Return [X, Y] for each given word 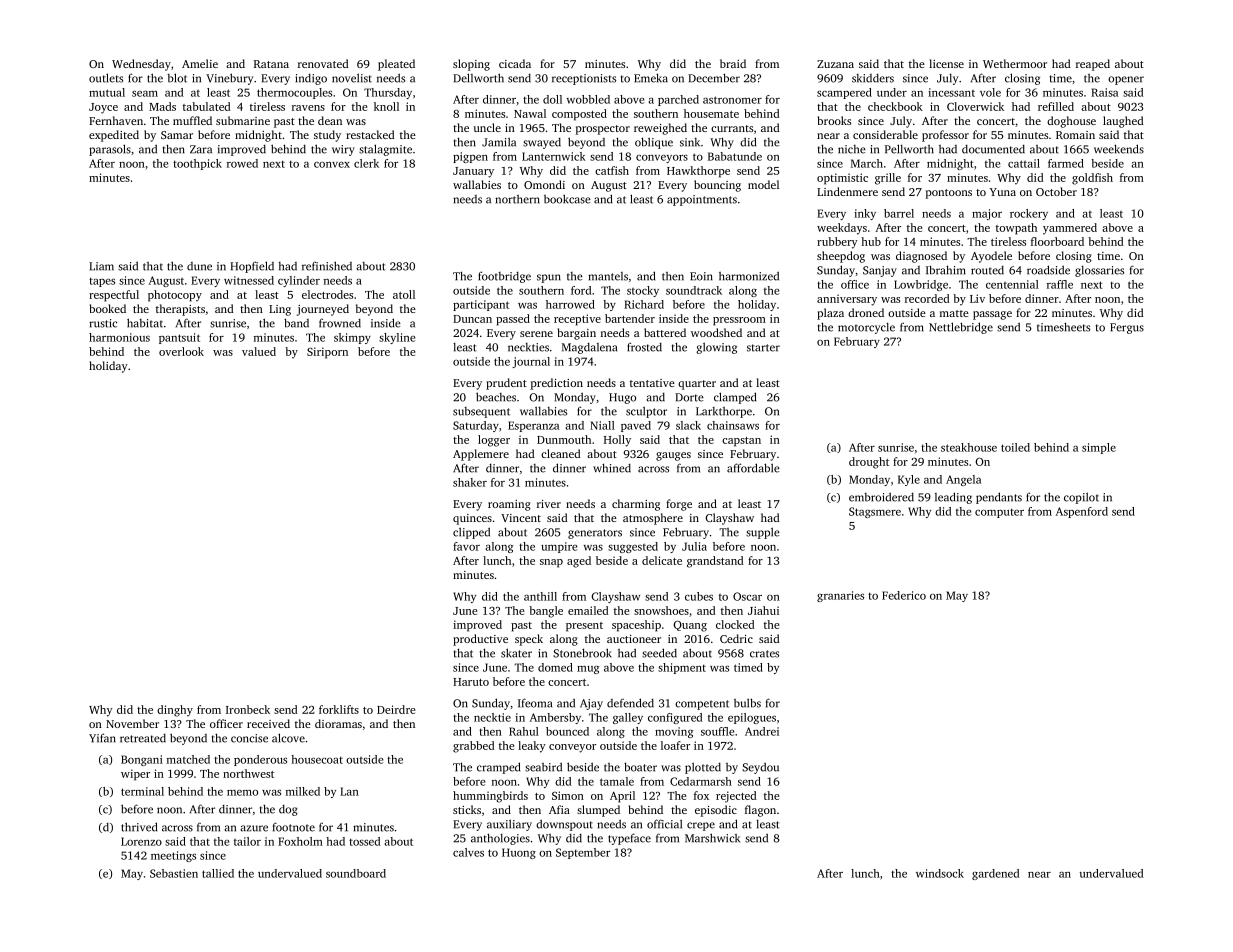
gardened [996, 874]
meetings [173, 856]
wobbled [588, 99]
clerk [366, 163]
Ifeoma [535, 703]
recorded [927, 298]
